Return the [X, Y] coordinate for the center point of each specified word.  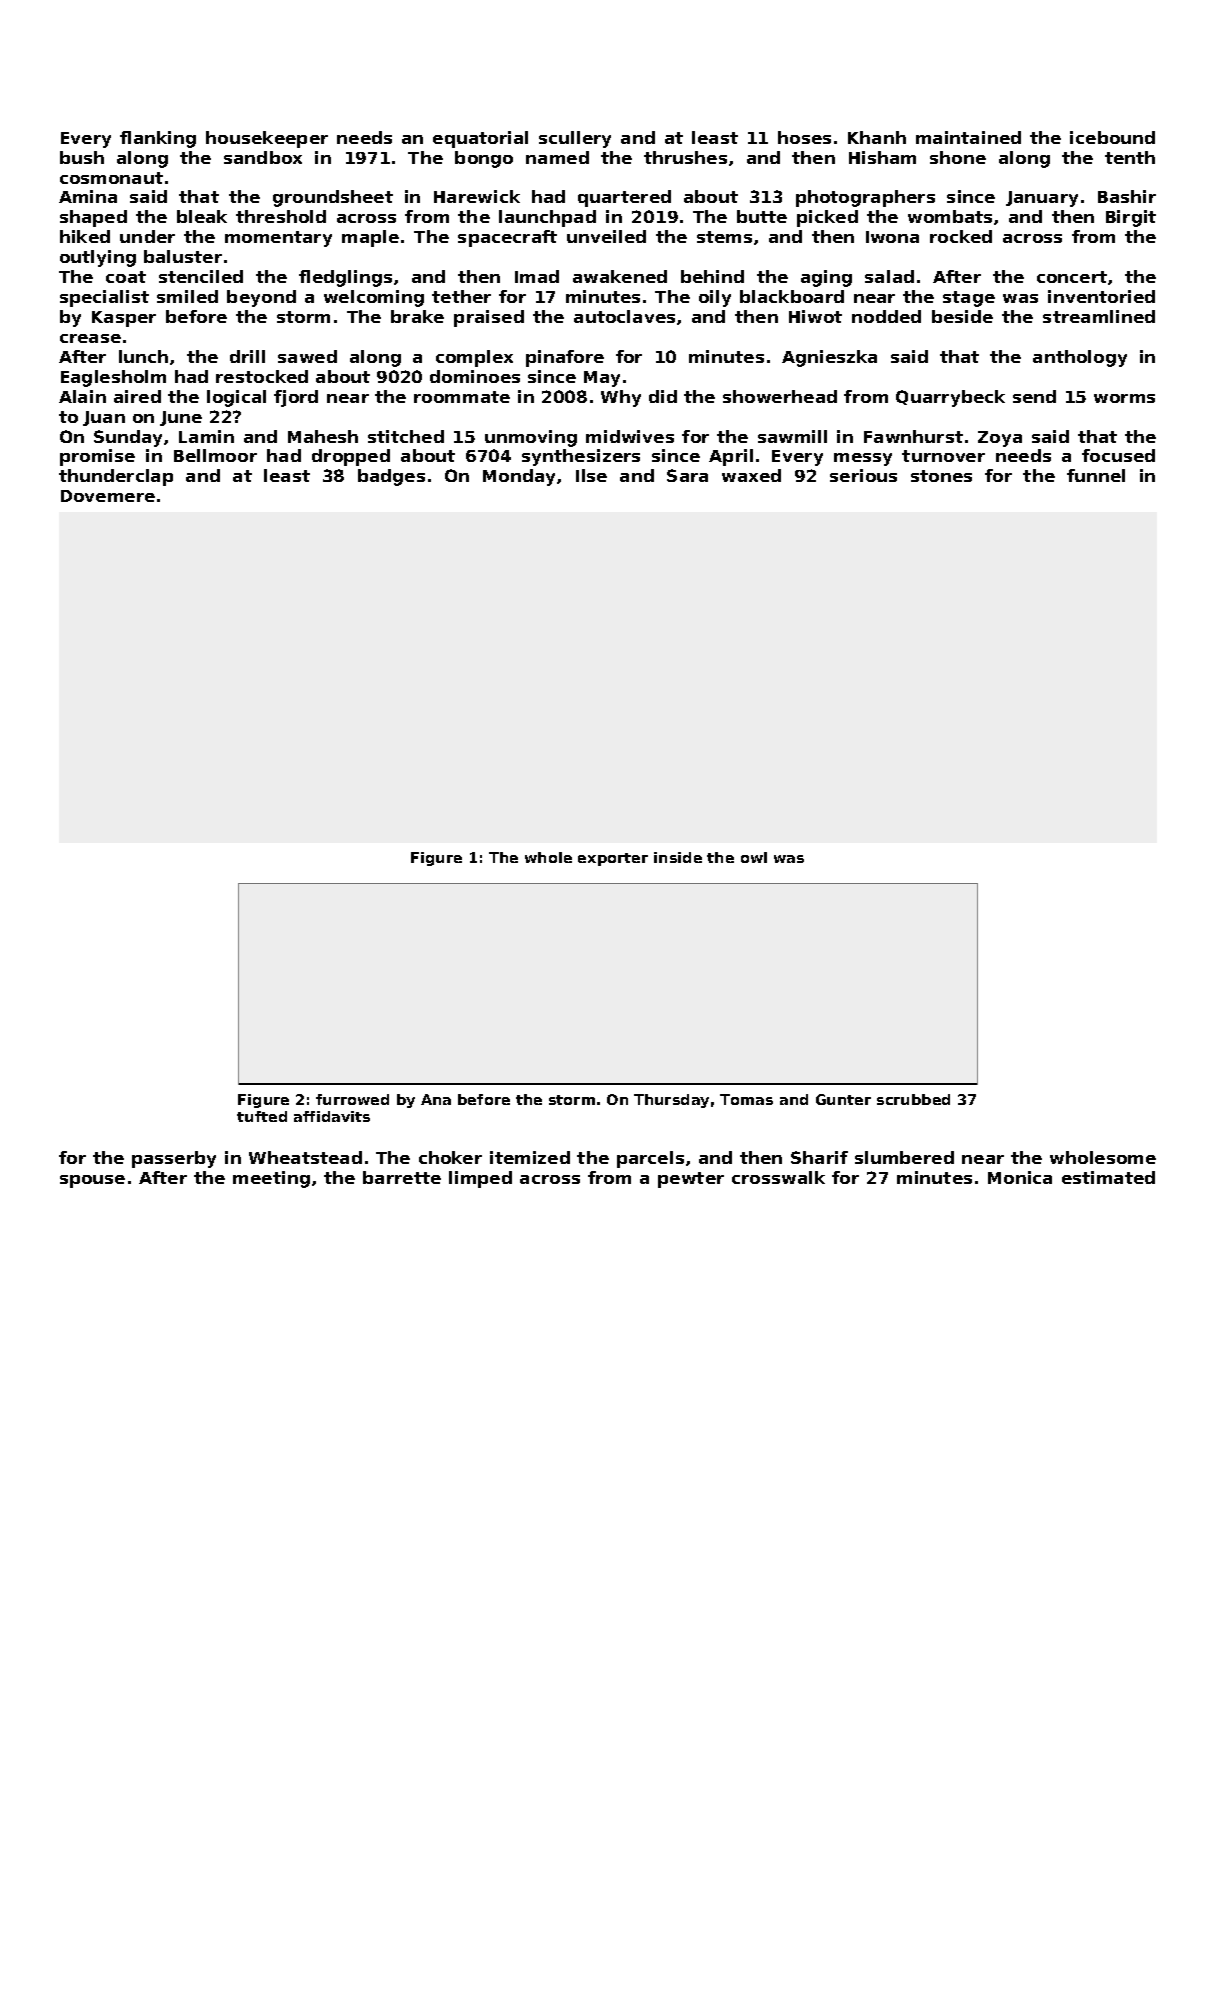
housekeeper [267, 139]
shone [958, 157]
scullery [575, 139]
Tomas [746, 1099]
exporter [613, 859]
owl [754, 857]
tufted [262, 1116]
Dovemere [108, 496]
